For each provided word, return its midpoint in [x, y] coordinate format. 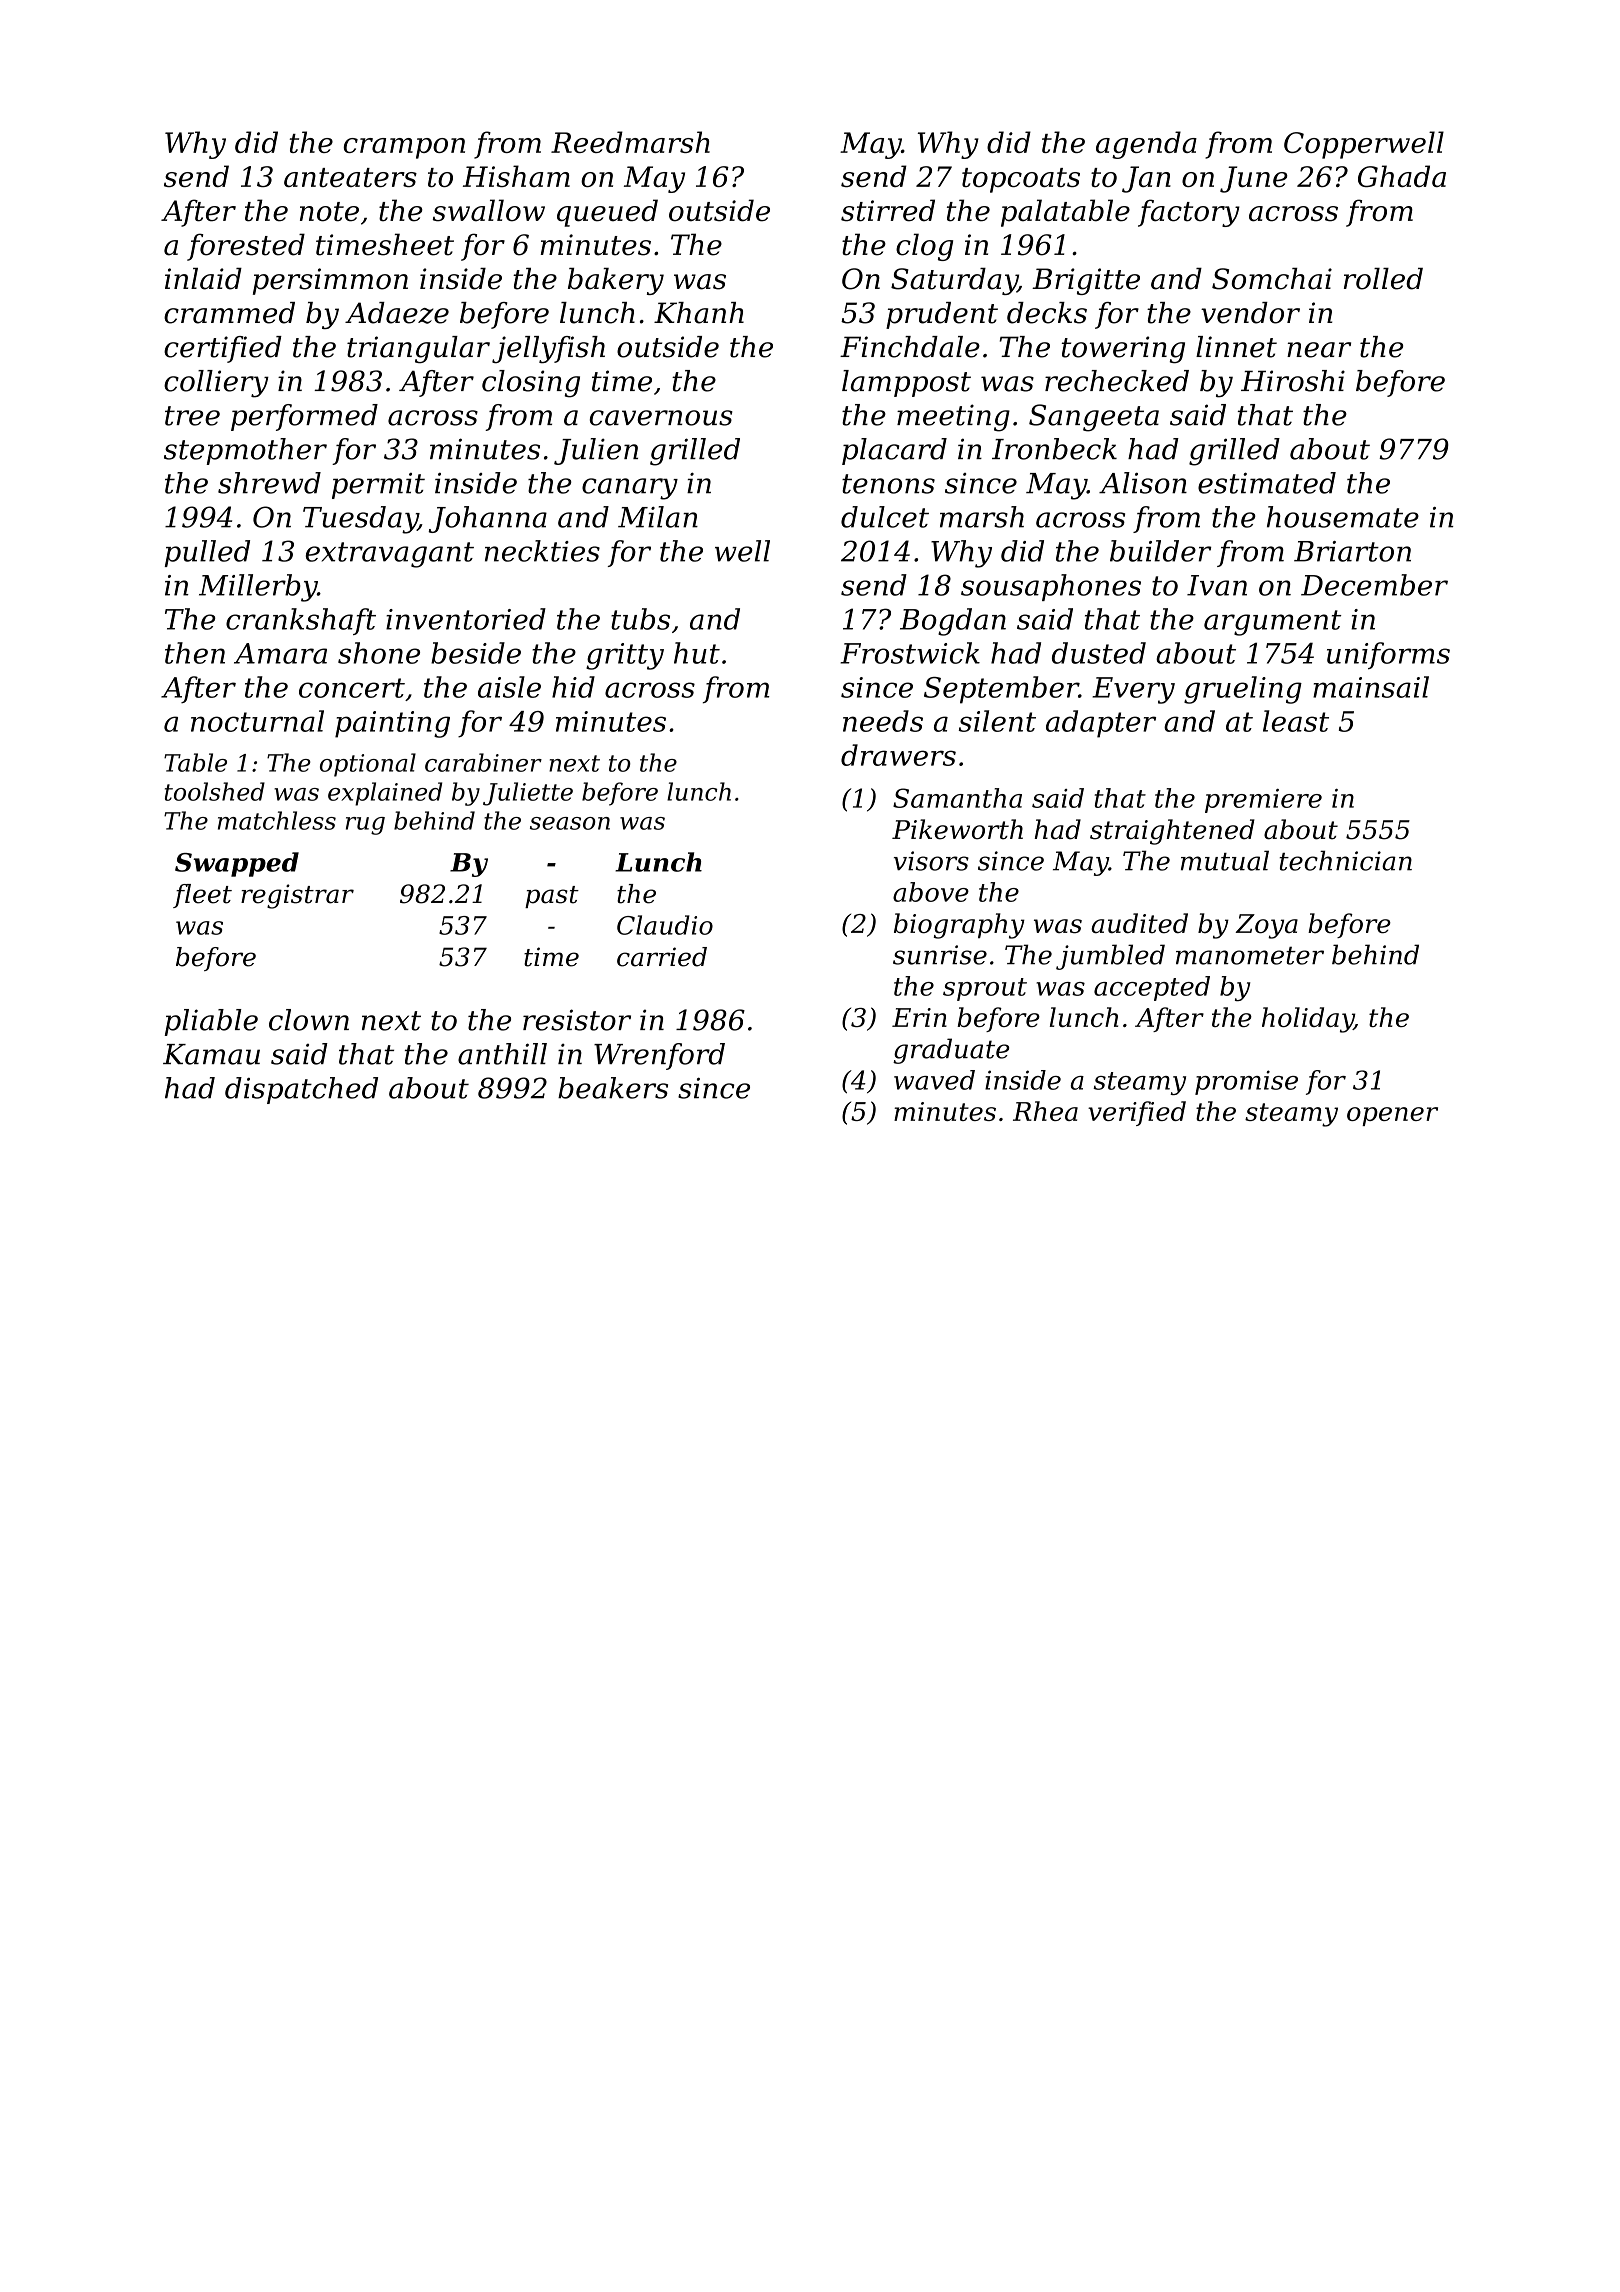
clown [309, 1020]
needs [883, 721]
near [1319, 350]
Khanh [699, 313]
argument [1272, 623]
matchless [277, 820]
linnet [1236, 347]
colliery [216, 384]
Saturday [954, 281]
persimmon [330, 281]
